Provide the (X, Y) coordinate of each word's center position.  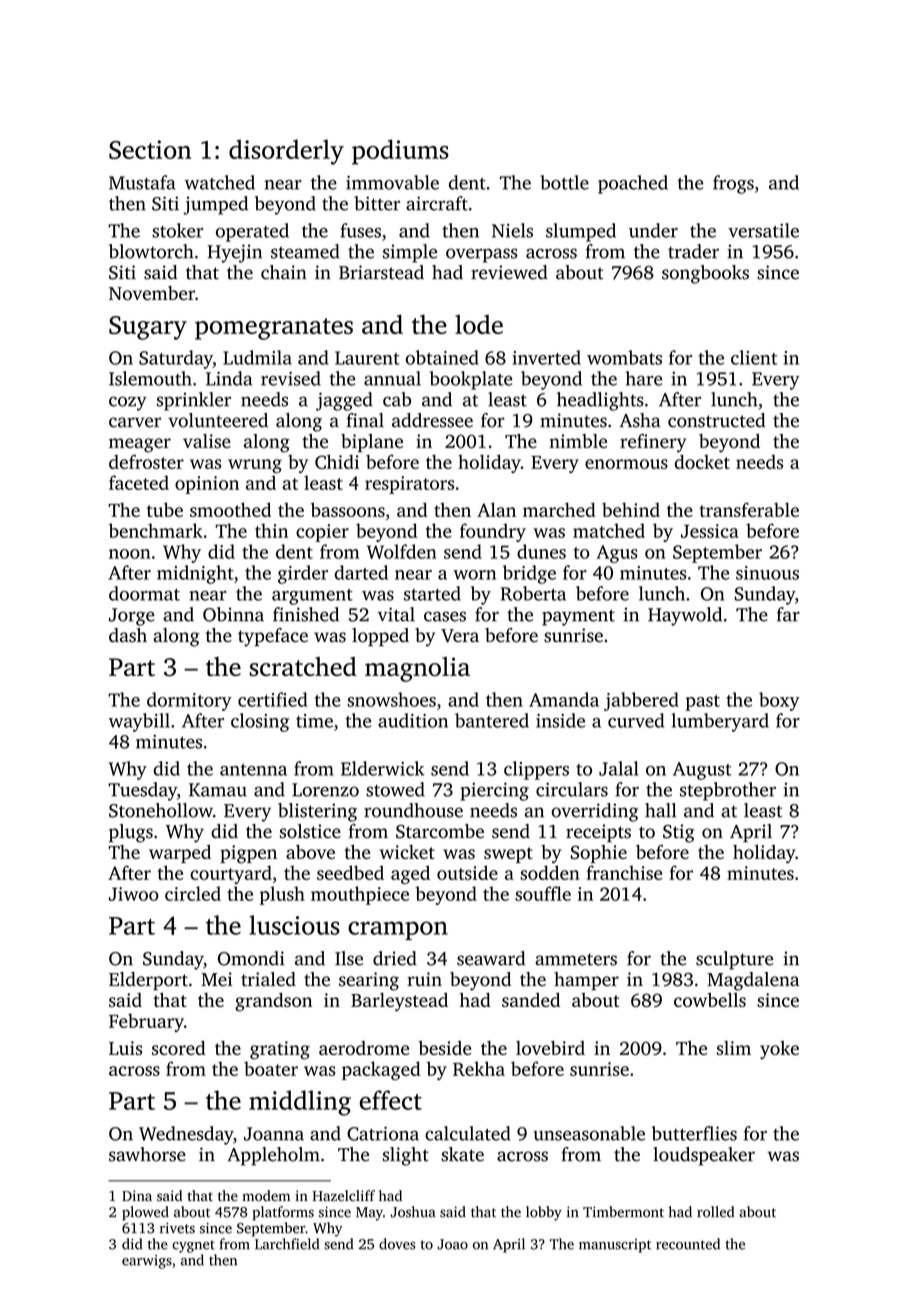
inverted (547, 357)
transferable (749, 509)
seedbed (350, 872)
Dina (137, 1195)
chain (284, 272)
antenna (253, 770)
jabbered (641, 701)
